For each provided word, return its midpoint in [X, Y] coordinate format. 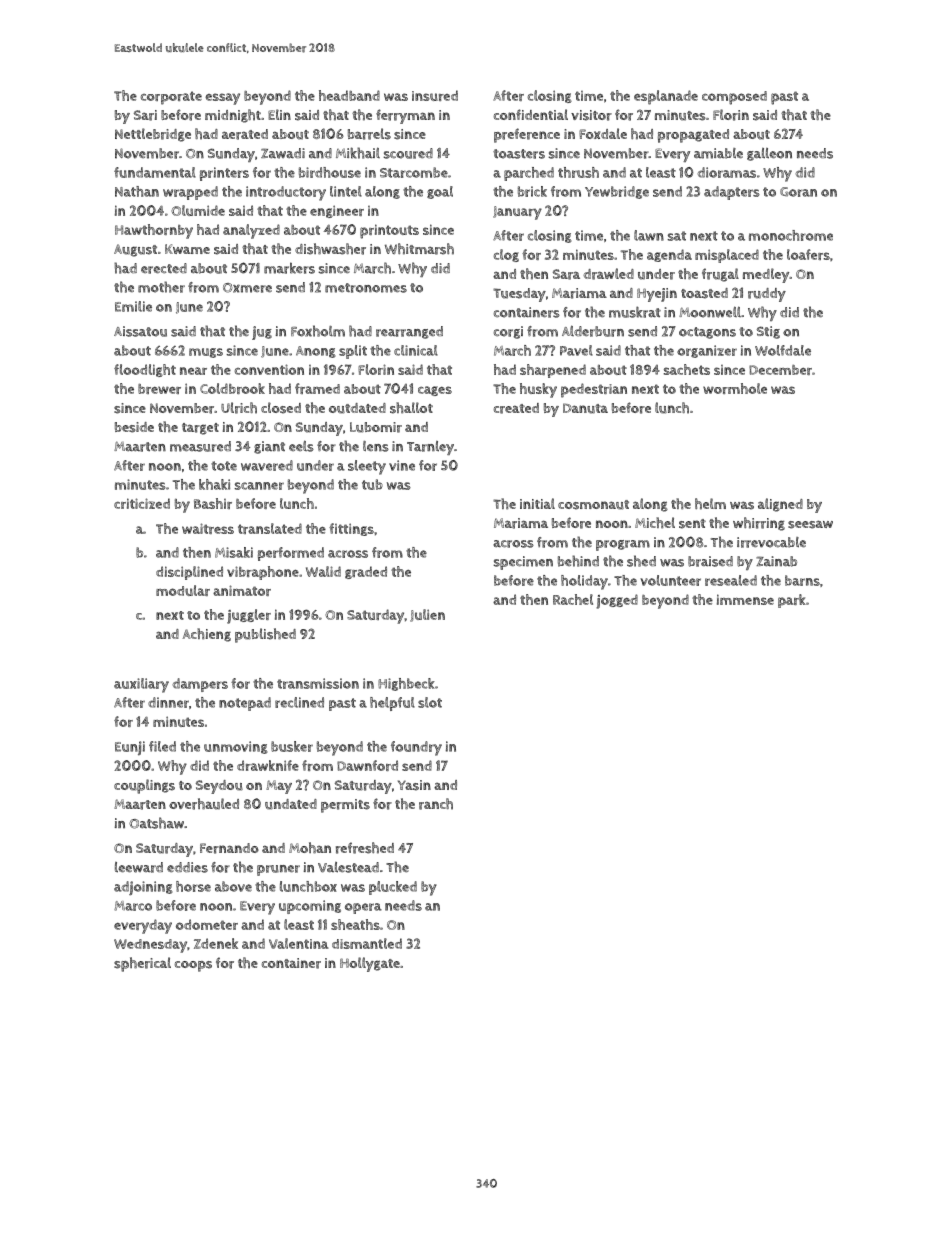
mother [161, 287]
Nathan [137, 191]
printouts [389, 231]
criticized [142, 503]
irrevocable [771, 542]
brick [532, 191]
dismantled [367, 943]
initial [537, 503]
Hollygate [370, 964]
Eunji [130, 748]
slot [430, 702]
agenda [669, 255]
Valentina [299, 943]
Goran [798, 192]
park [792, 601]
